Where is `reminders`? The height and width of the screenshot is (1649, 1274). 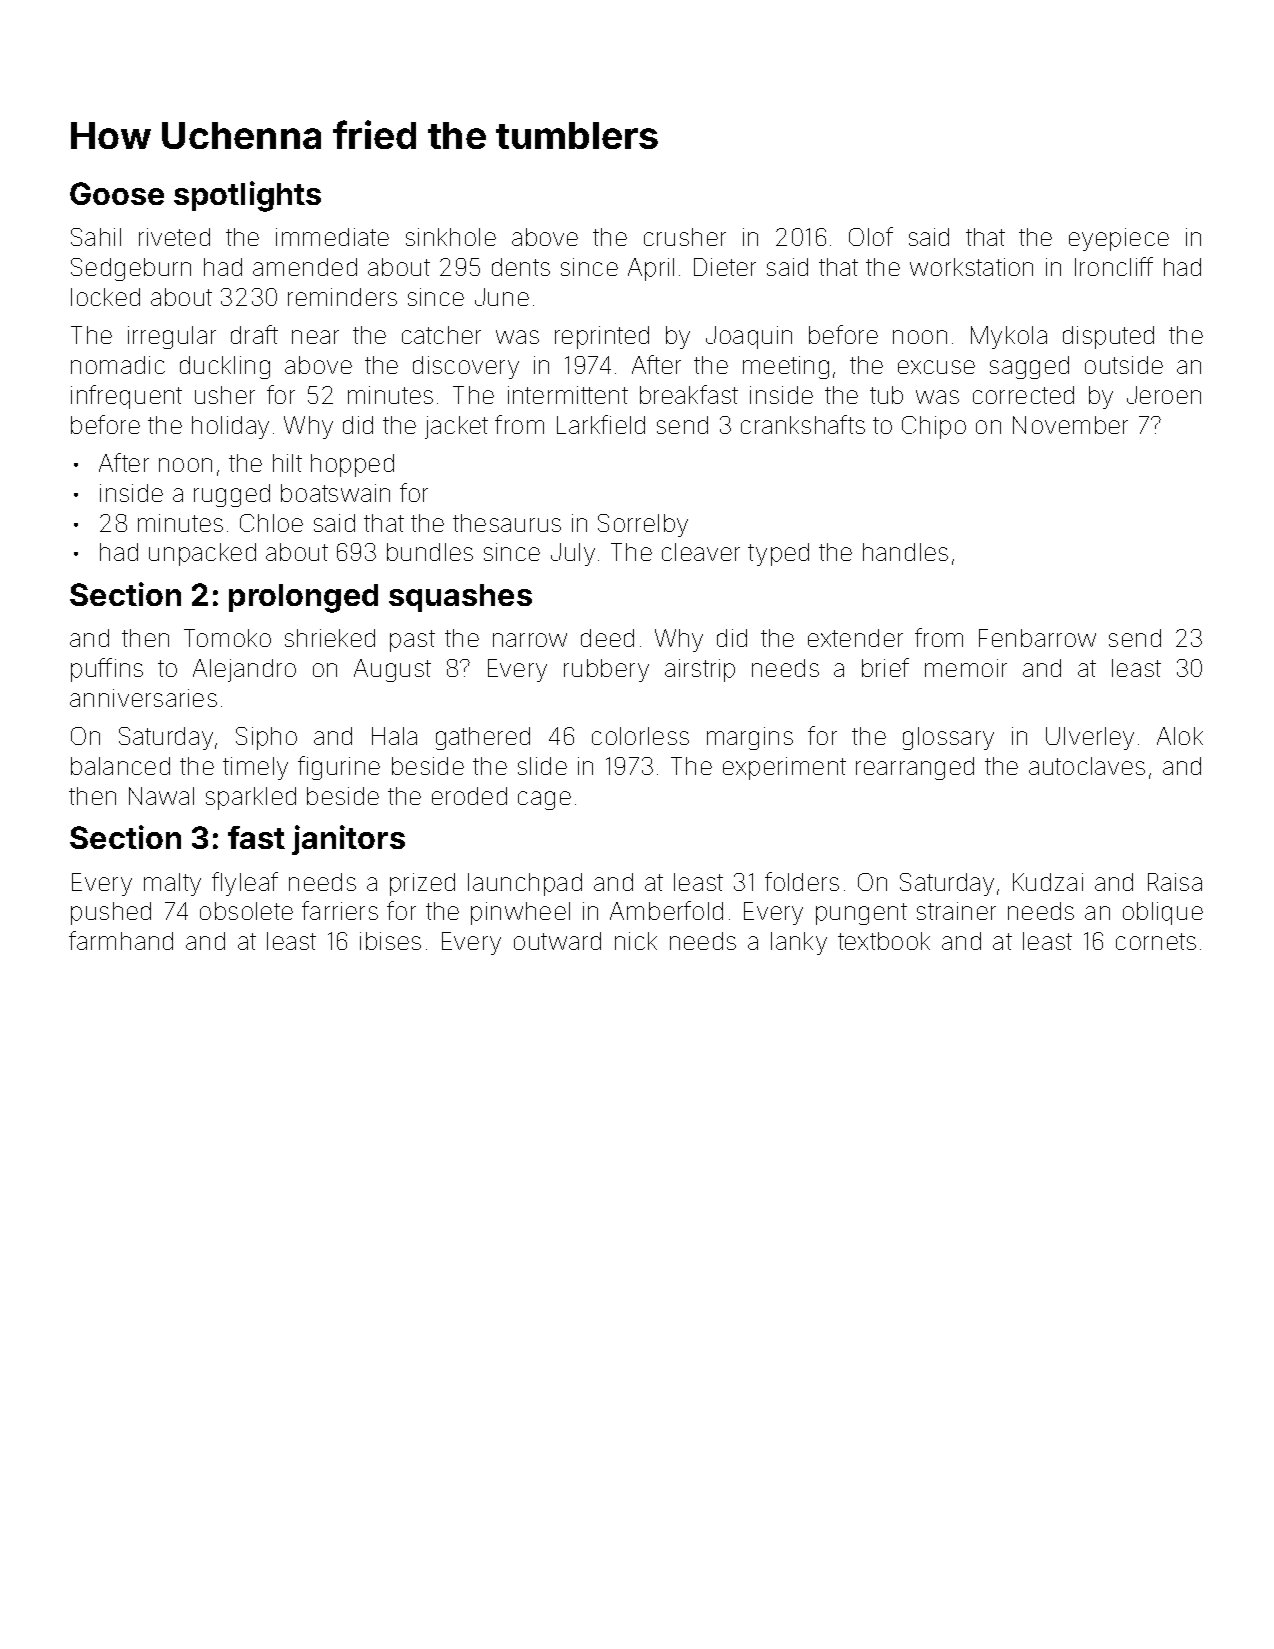
reminders is located at coordinates (342, 297).
